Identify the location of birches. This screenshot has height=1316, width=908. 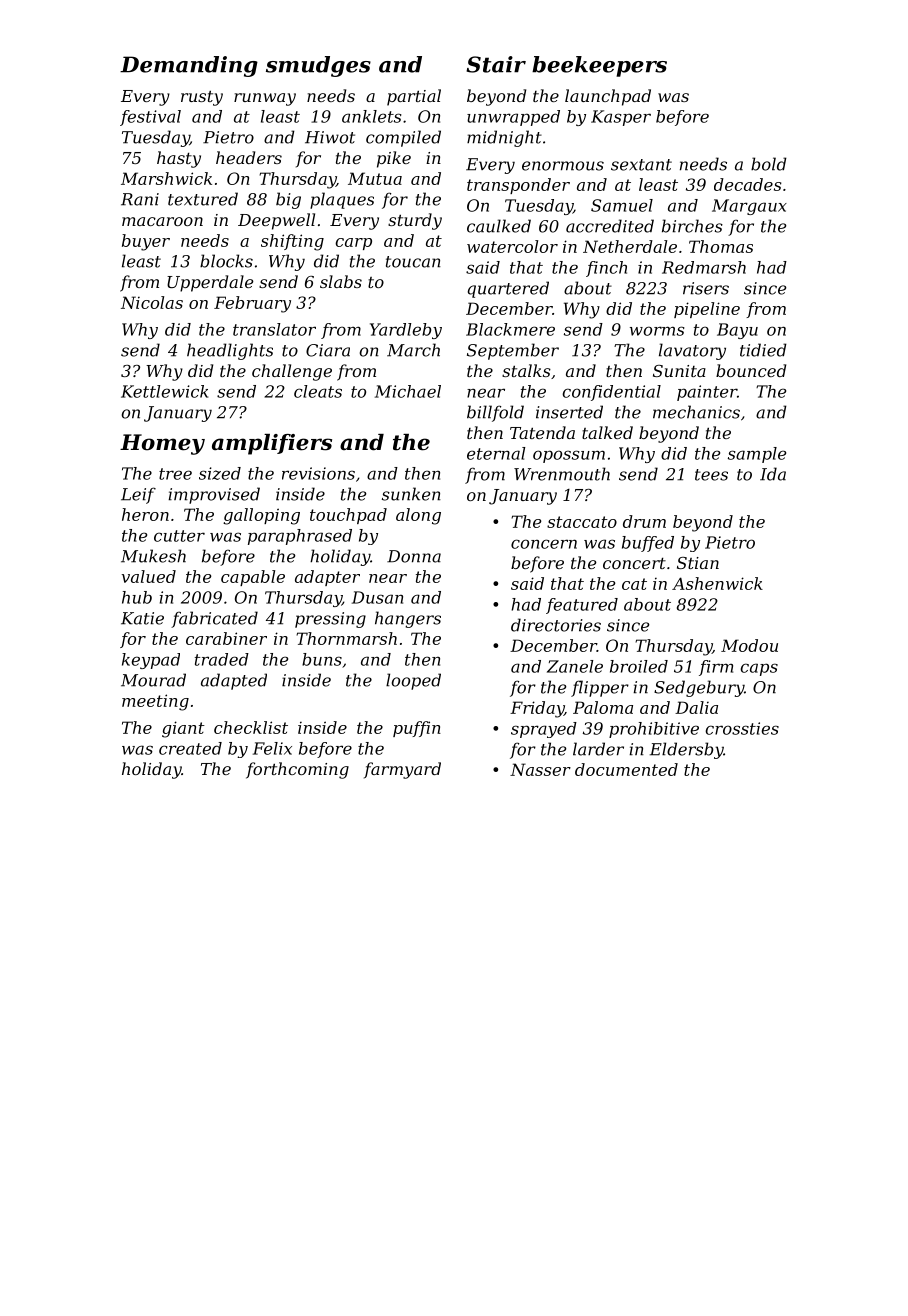
(692, 226).
